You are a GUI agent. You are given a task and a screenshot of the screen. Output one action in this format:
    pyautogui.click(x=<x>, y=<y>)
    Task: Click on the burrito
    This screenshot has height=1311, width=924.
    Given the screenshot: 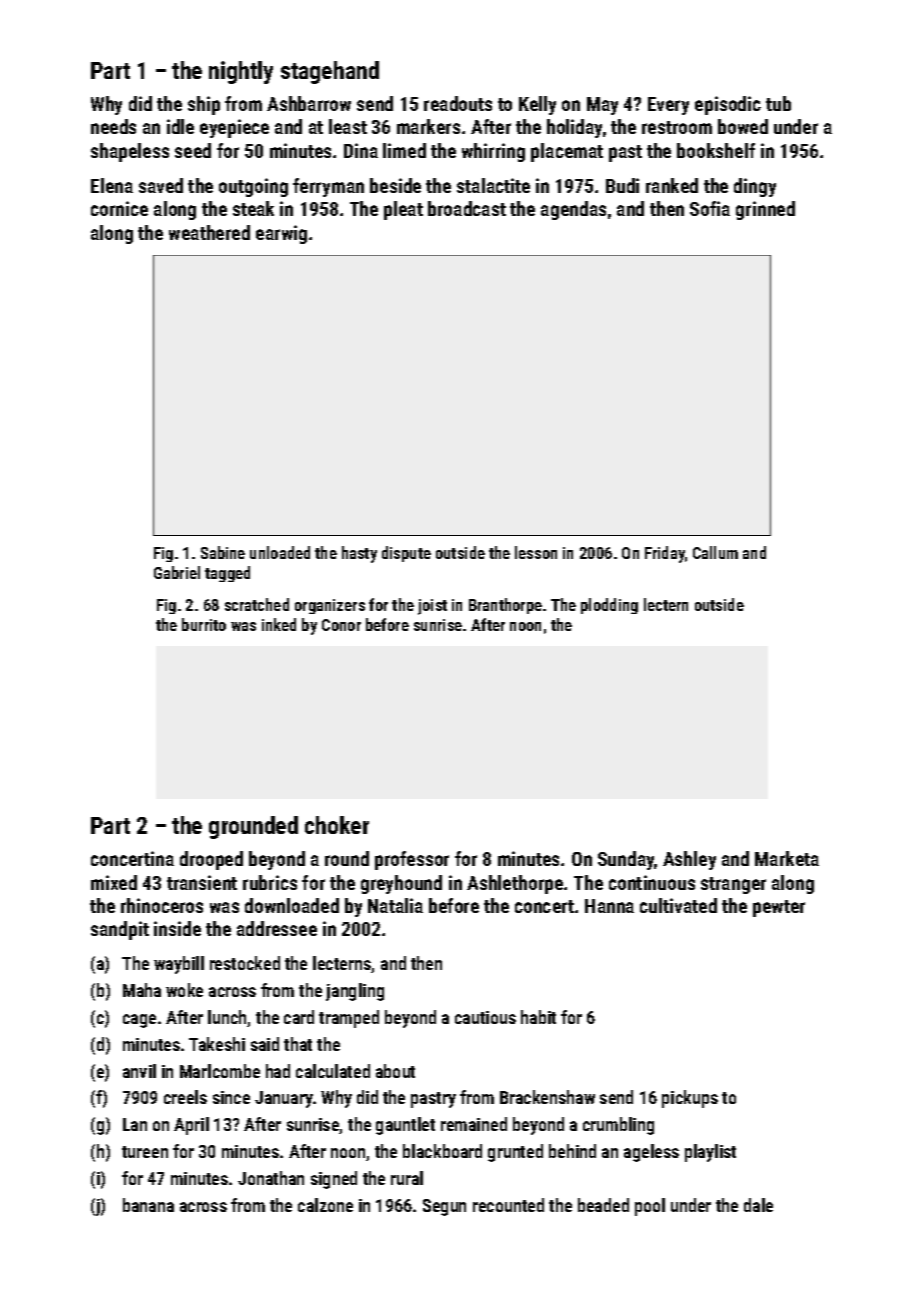 What is the action you would take?
    pyautogui.click(x=204, y=624)
